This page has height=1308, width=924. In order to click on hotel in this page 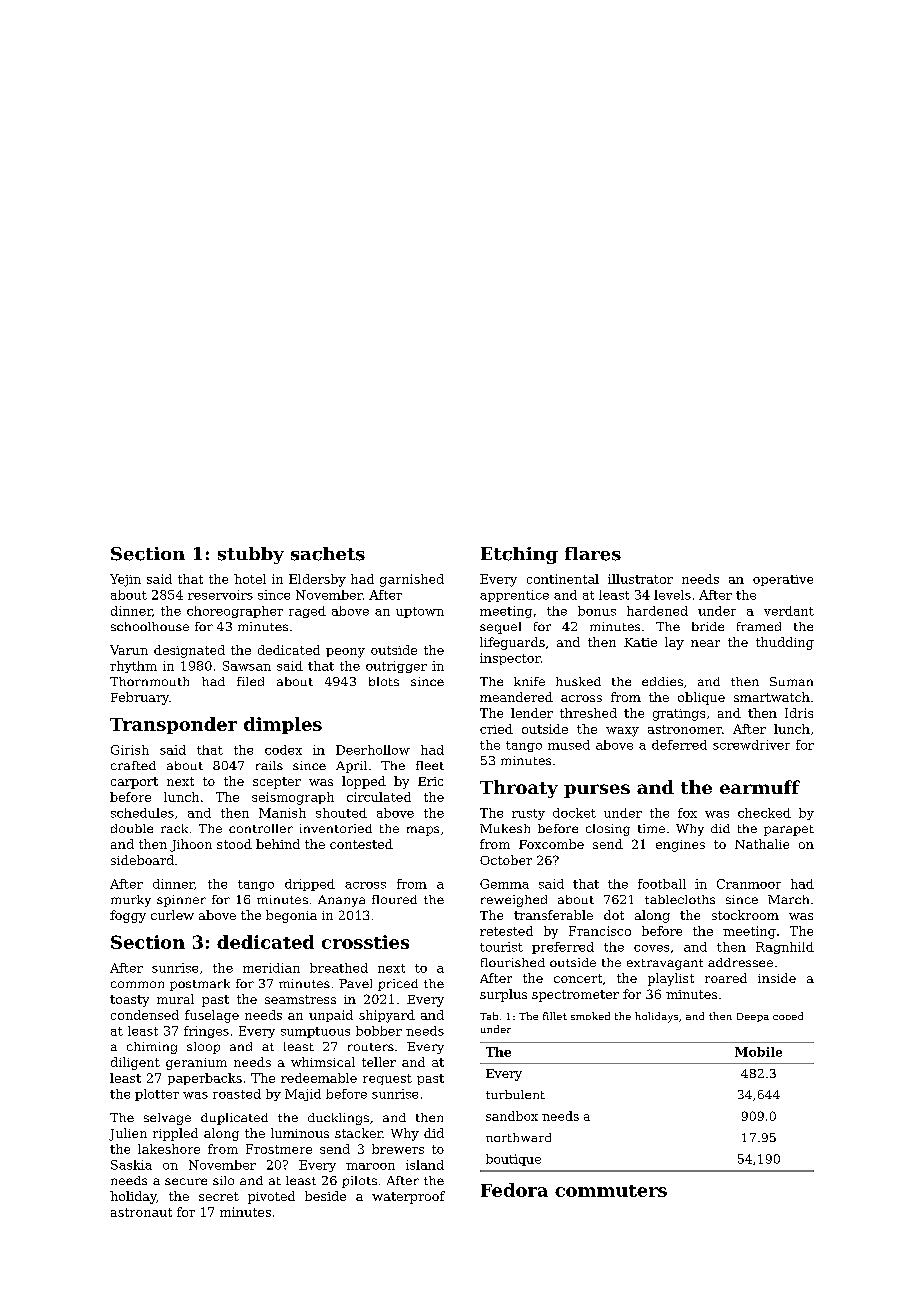, I will do `click(250, 579)`.
